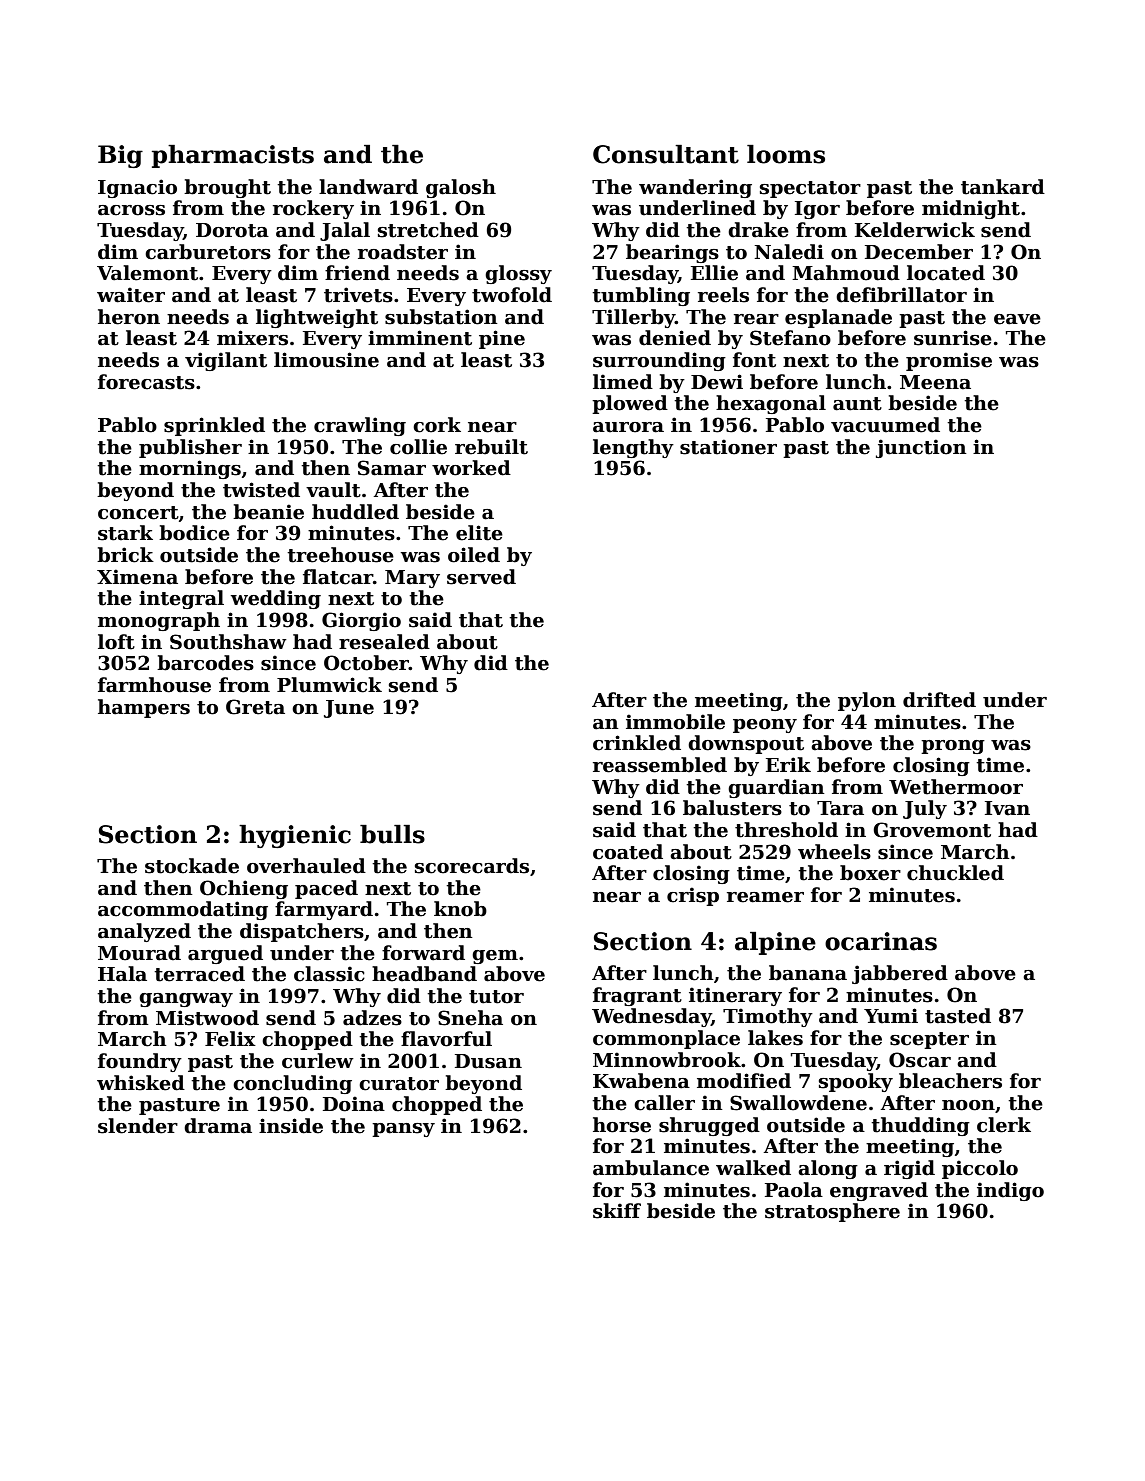  I want to click on tankard, so click(1003, 187).
